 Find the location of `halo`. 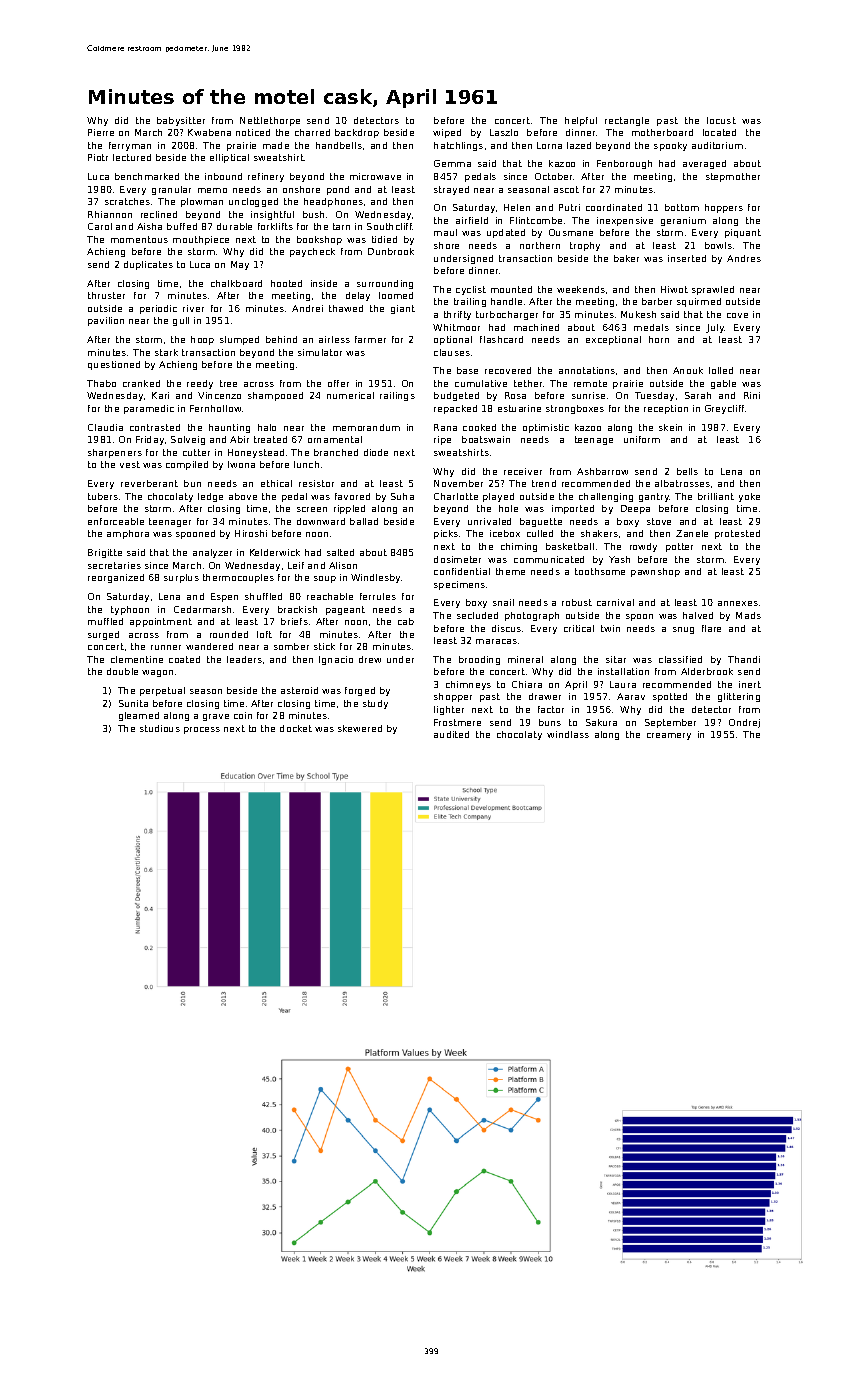

halo is located at coordinates (267, 427).
